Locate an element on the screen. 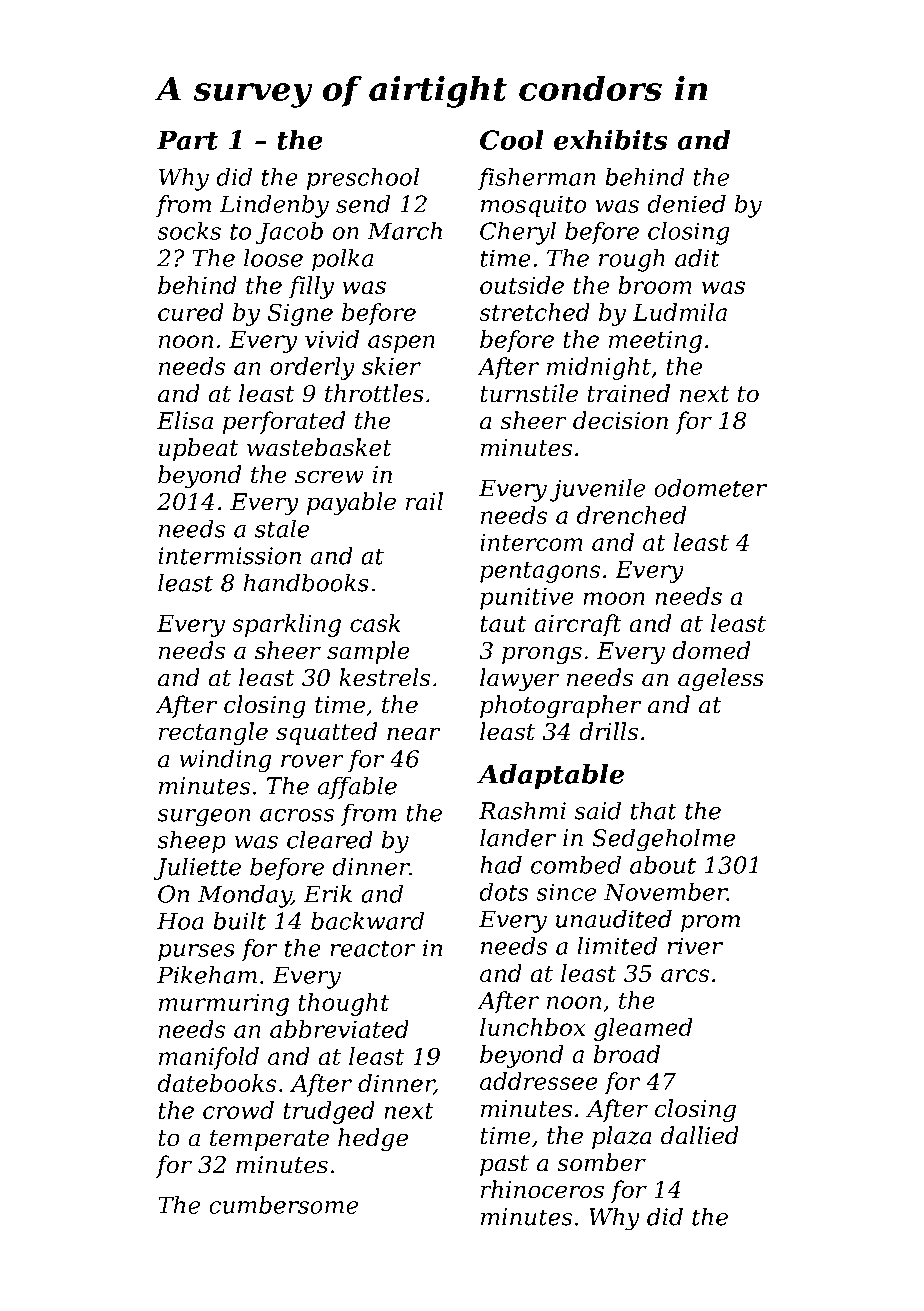  fisherman is located at coordinates (537, 179).
